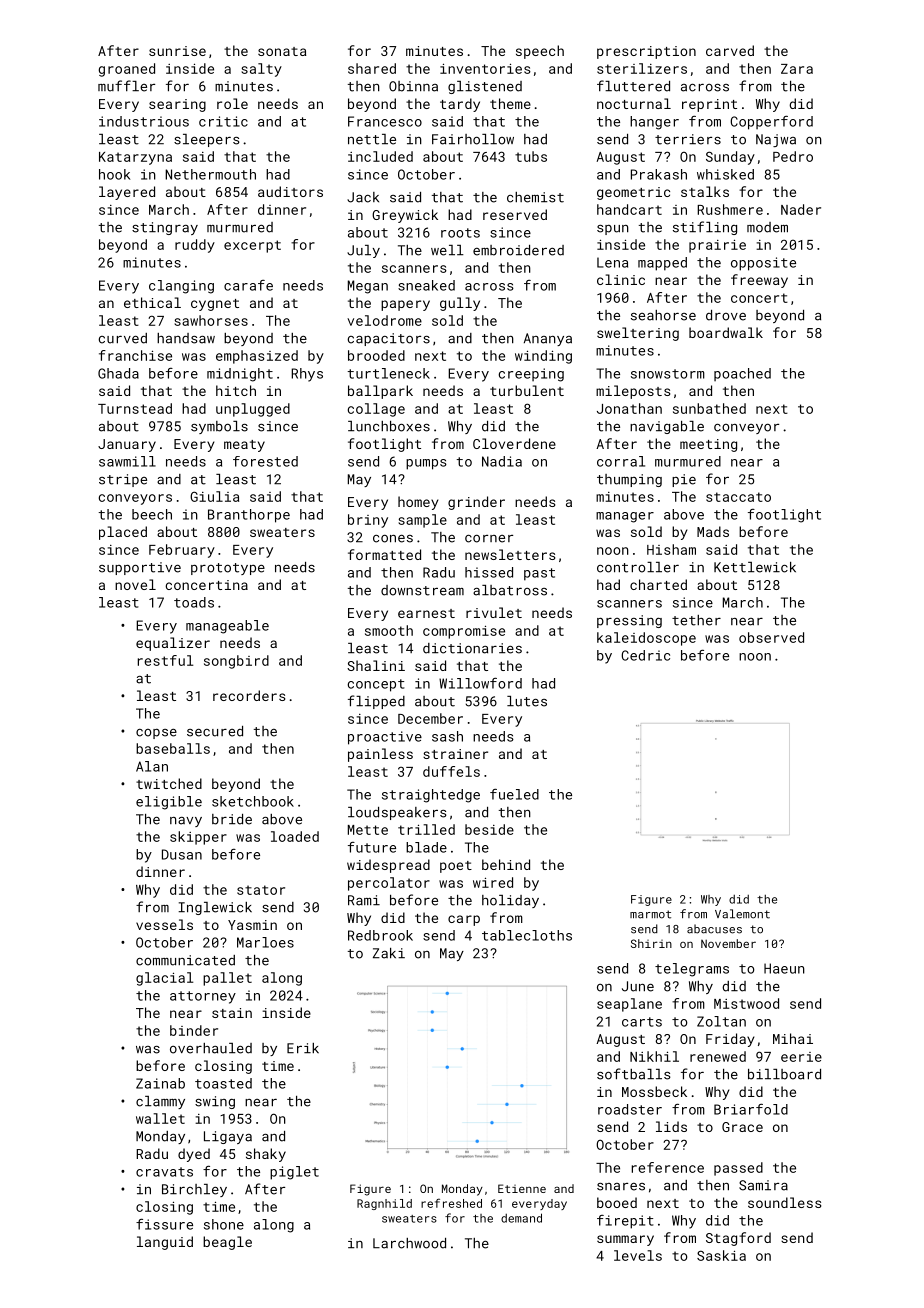  What do you see at coordinates (228, 569) in the document?
I see `prototype` at bounding box center [228, 569].
